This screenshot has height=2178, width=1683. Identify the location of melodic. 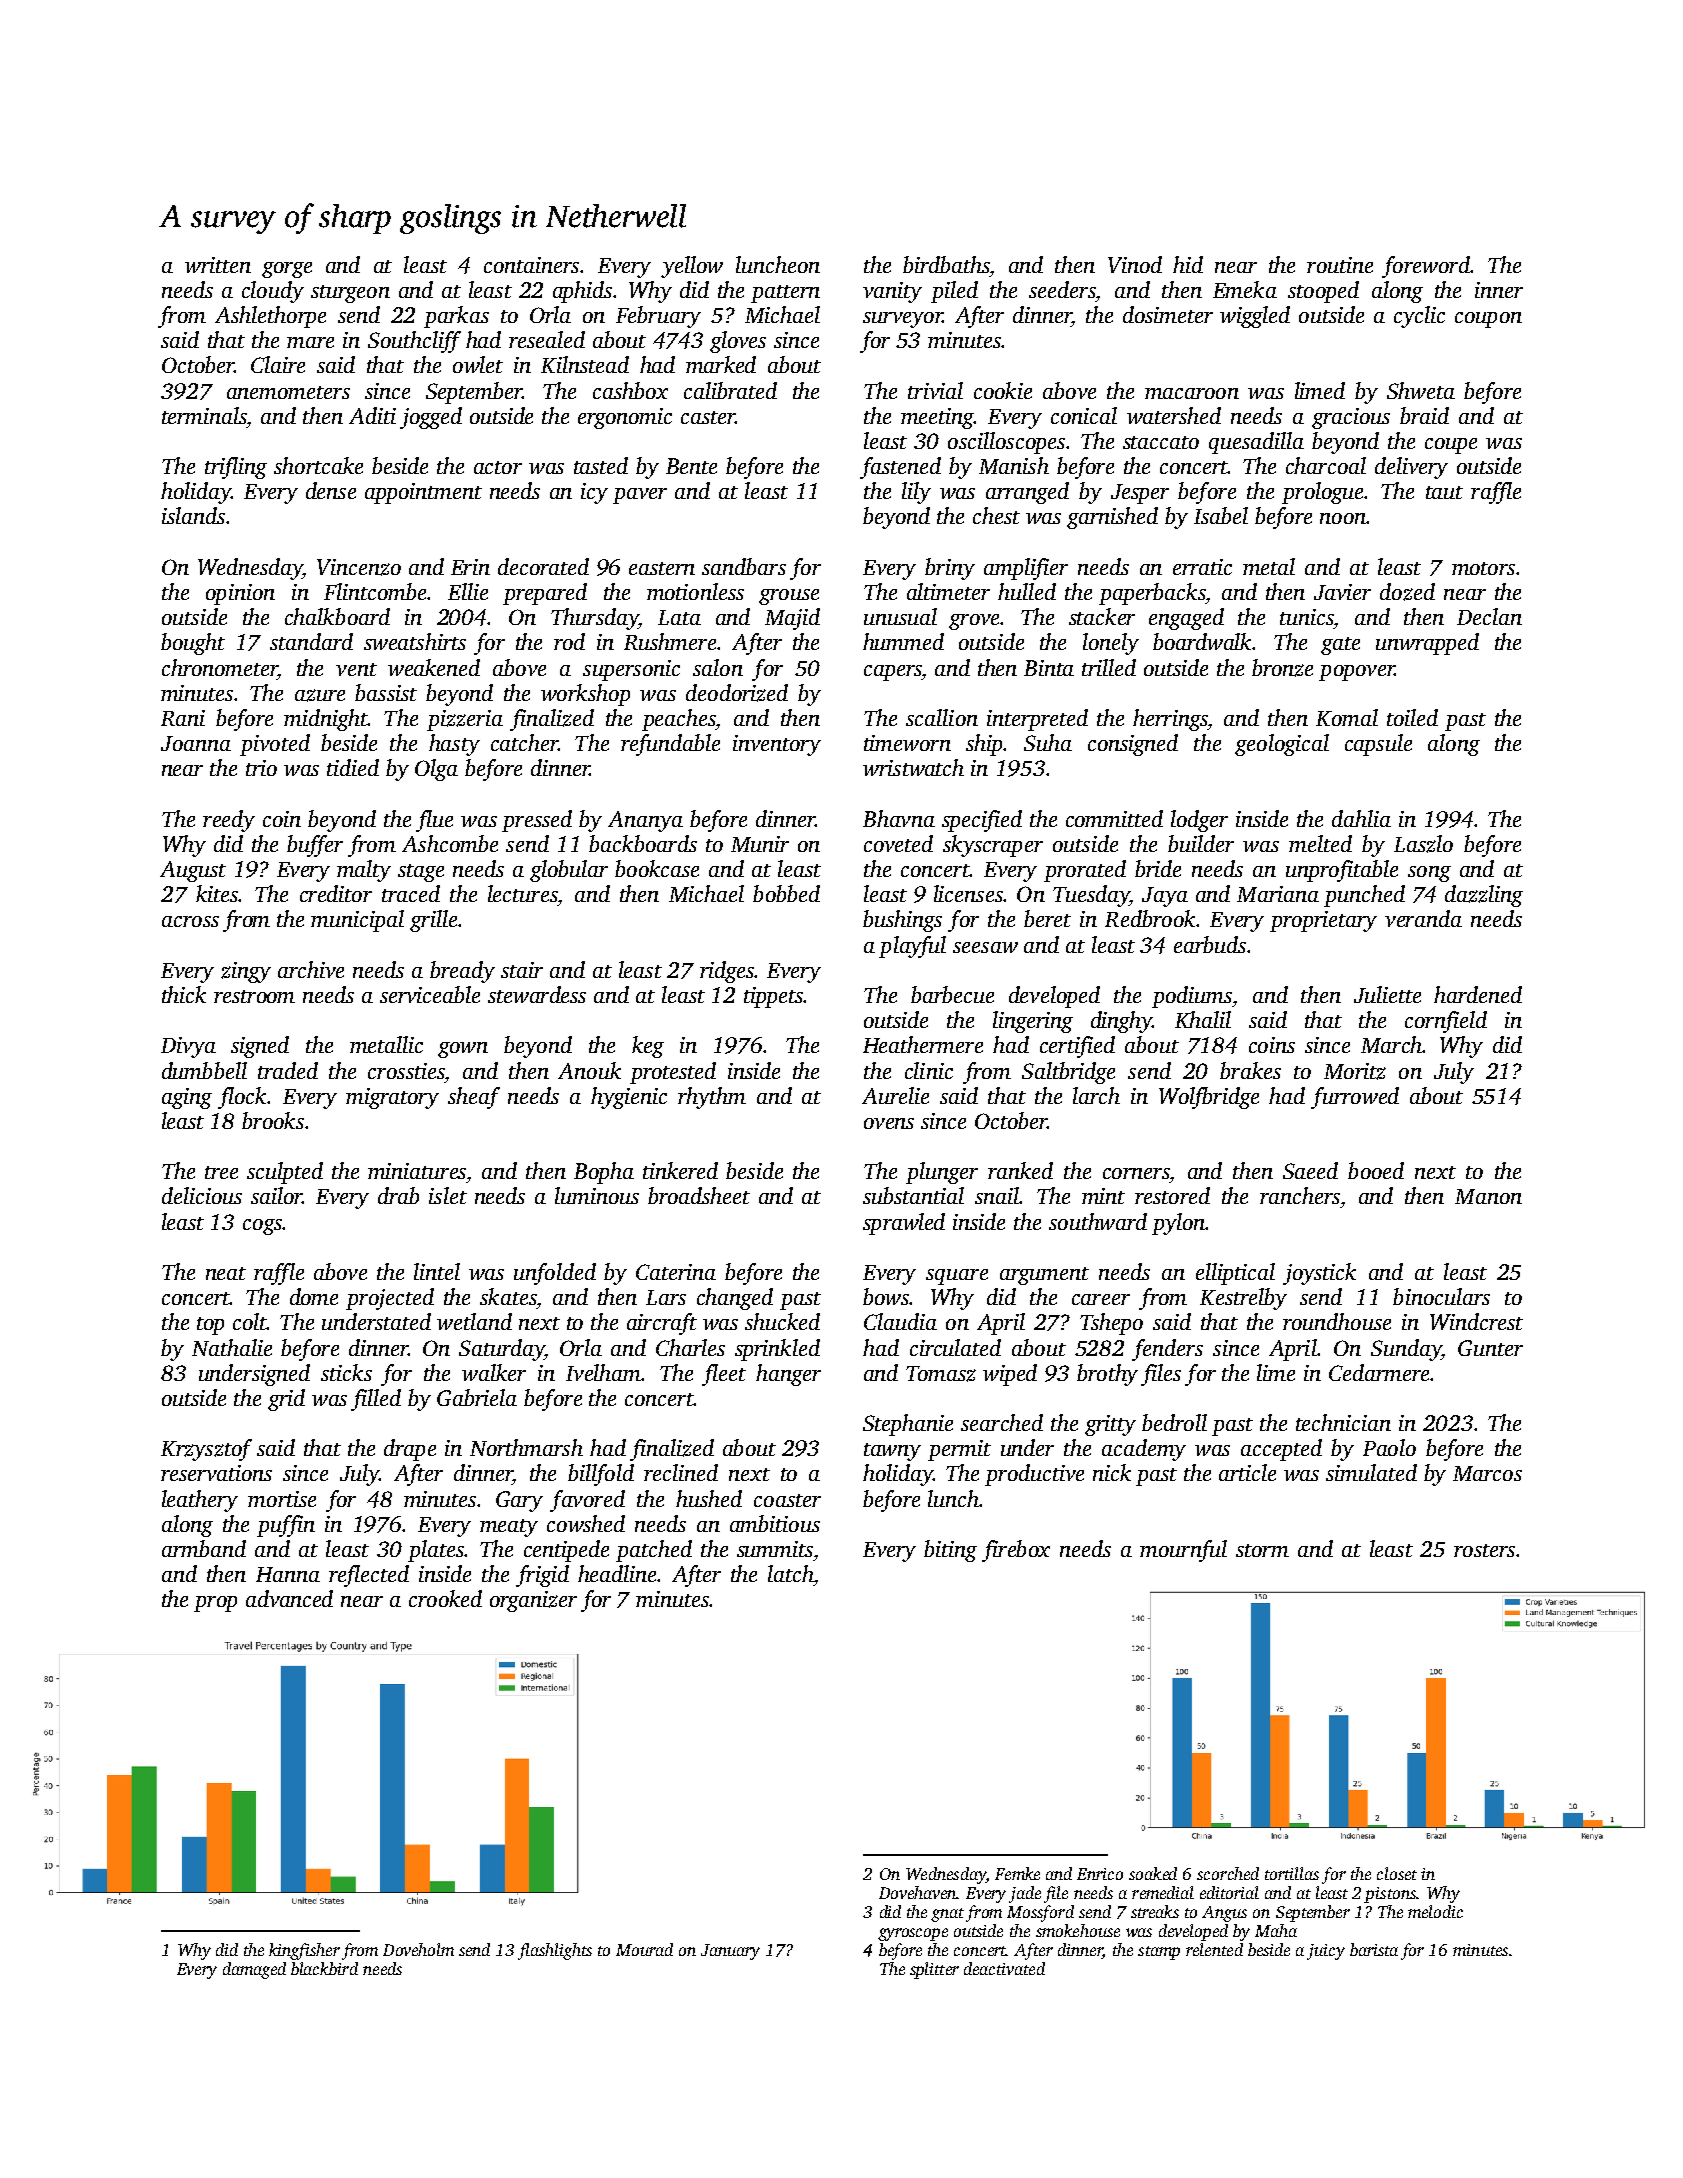
(1435, 1911).
